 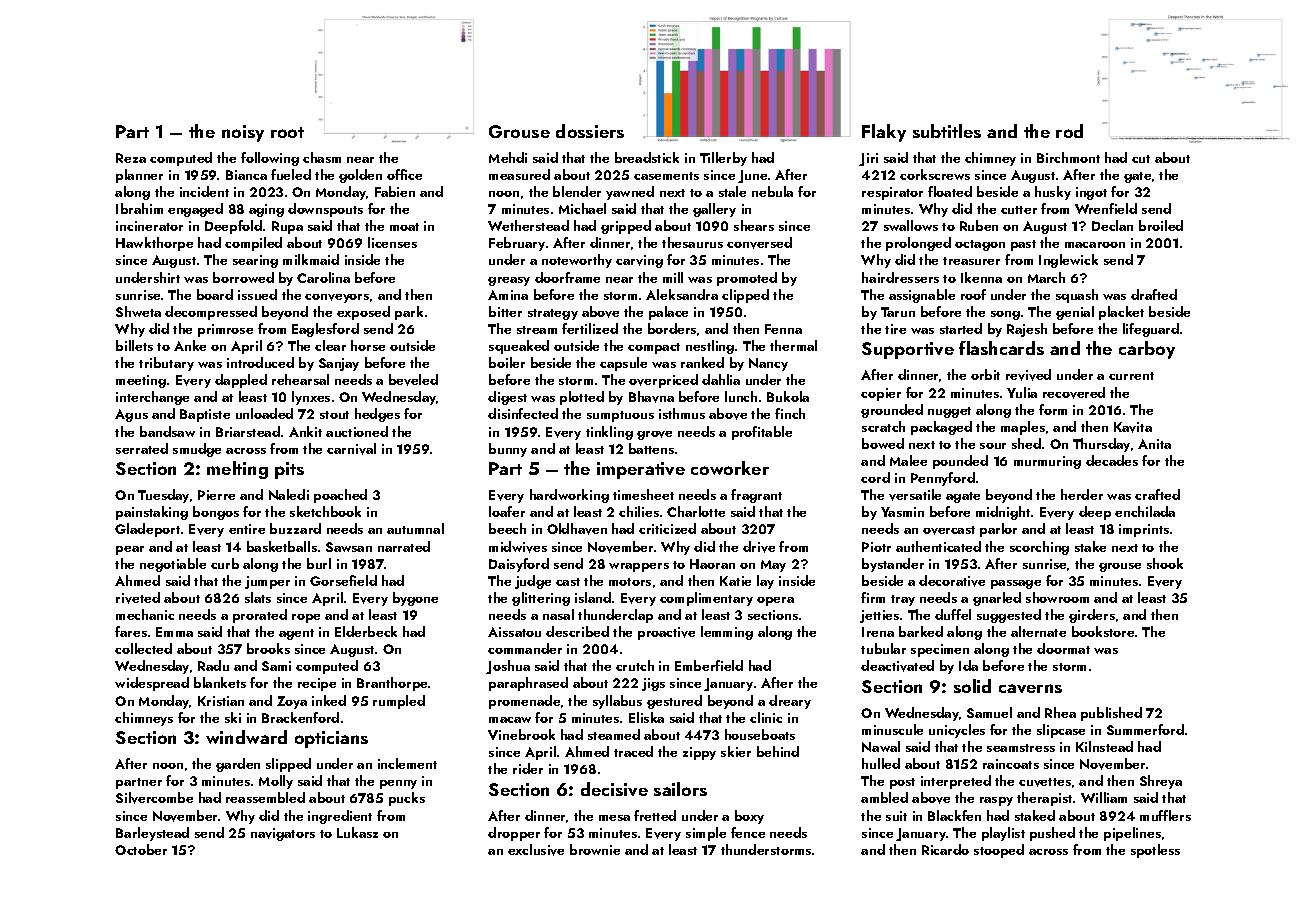 I want to click on shook, so click(x=1165, y=563).
